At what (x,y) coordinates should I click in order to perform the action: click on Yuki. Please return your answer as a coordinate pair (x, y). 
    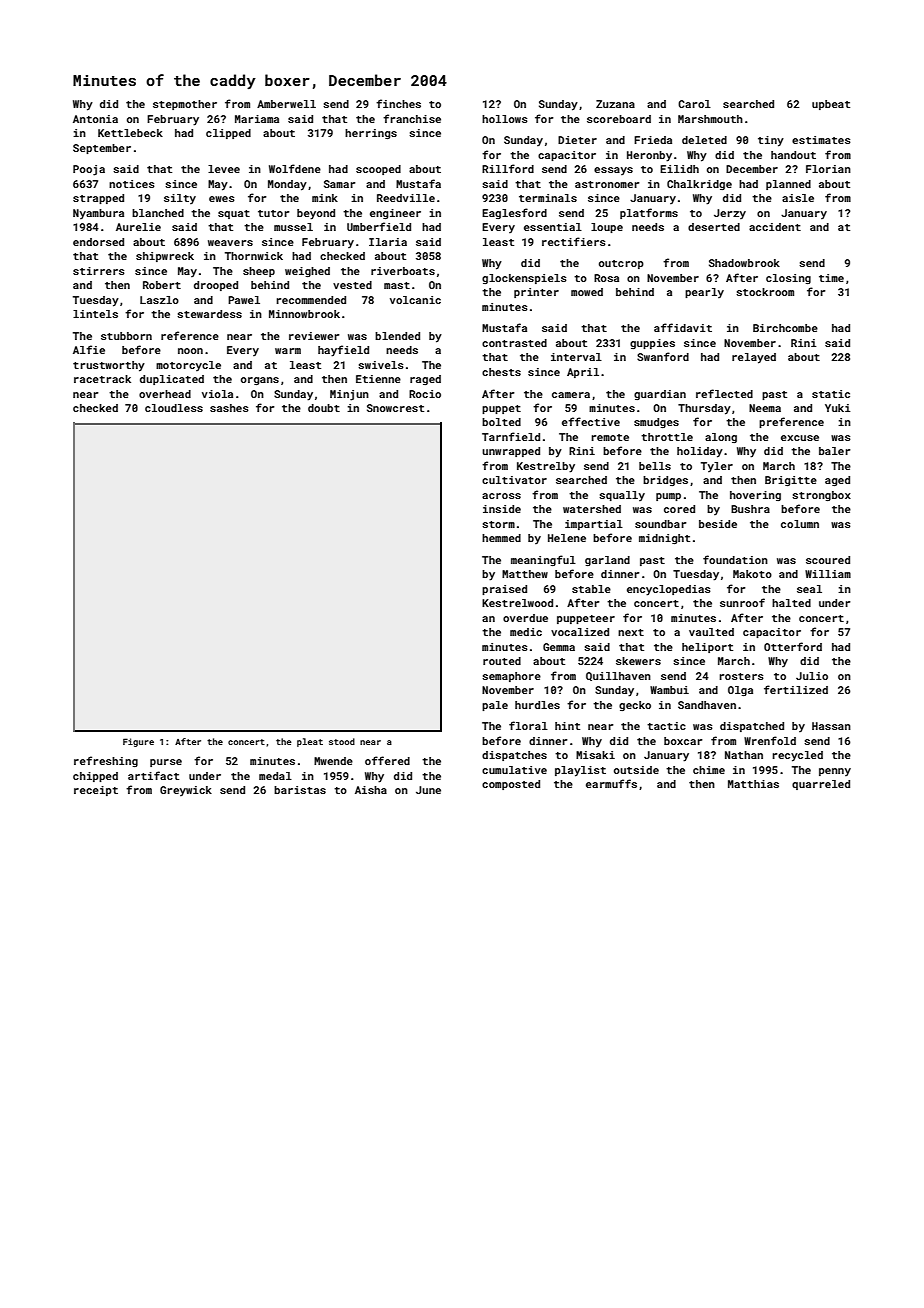
    Looking at the image, I should click on (837, 408).
